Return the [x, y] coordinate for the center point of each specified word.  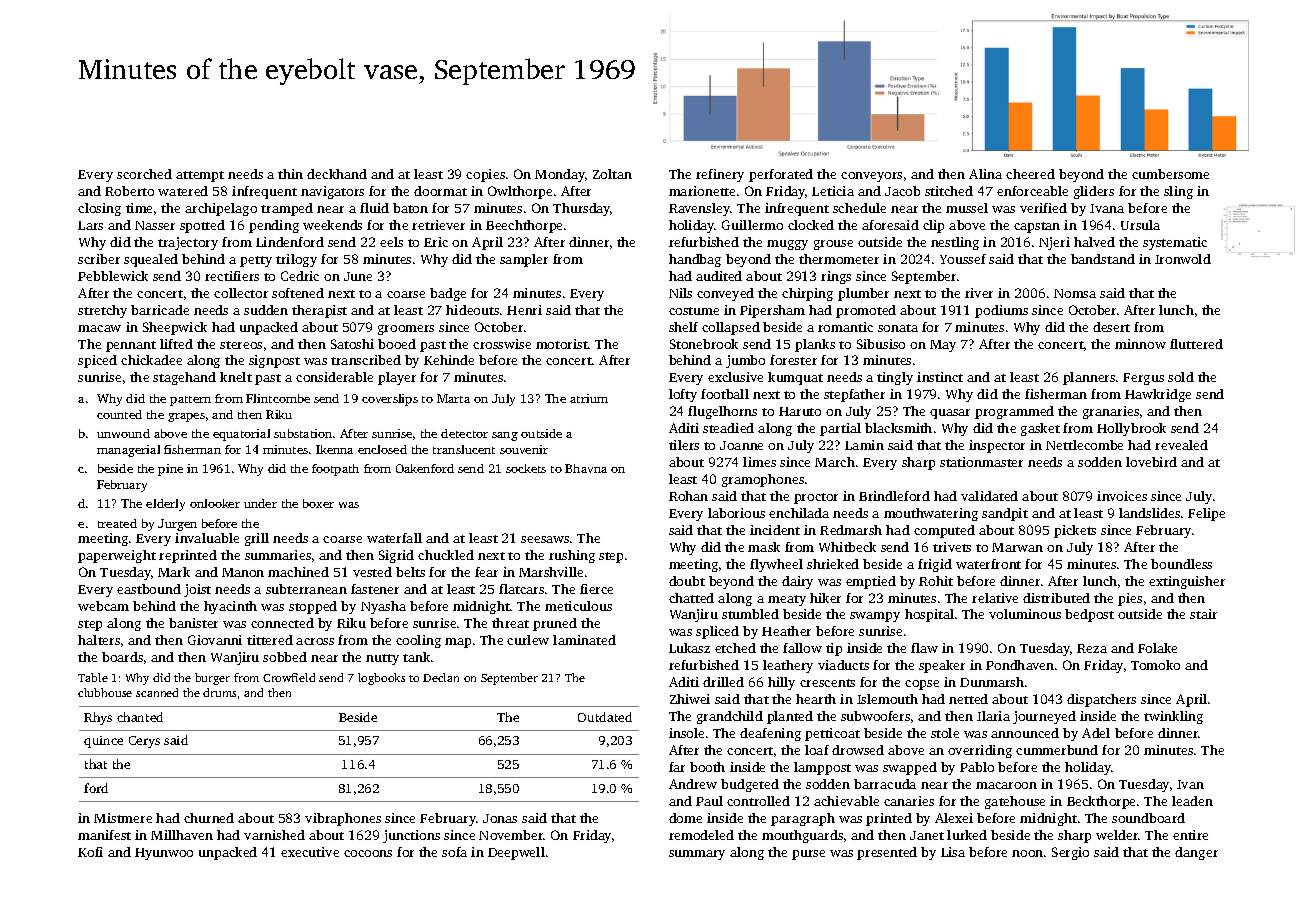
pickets [1075, 531]
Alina [985, 174]
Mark [174, 572]
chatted [691, 598]
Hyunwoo [164, 854]
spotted [202, 226]
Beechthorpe [524, 226]
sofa [454, 852]
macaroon [1006, 785]
